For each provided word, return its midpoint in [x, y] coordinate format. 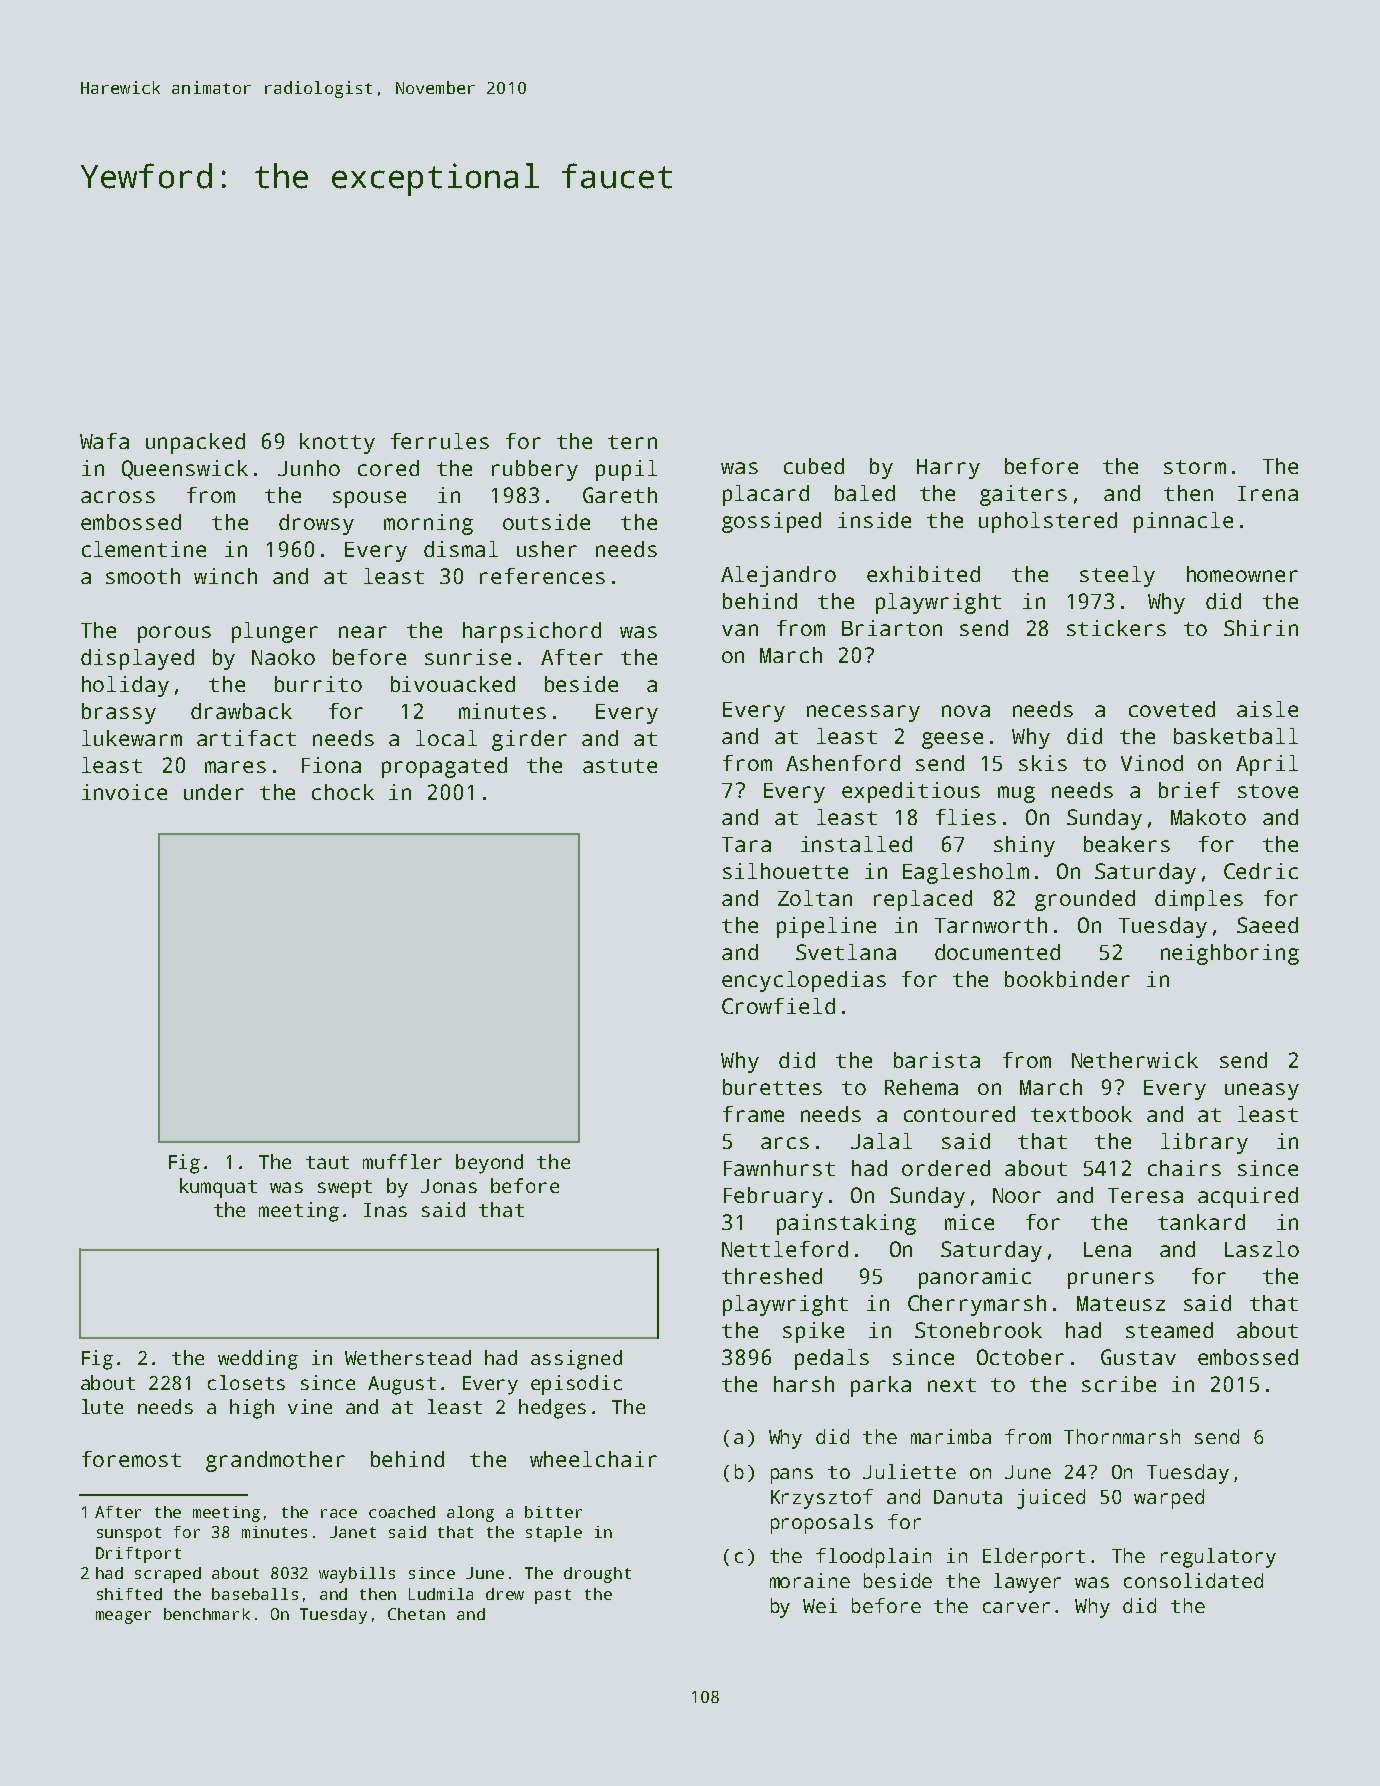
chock [343, 792]
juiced [1051, 1499]
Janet [353, 1532]
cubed [814, 466]
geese [952, 740]
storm [1195, 467]
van [740, 630]
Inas [385, 1210]
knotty [337, 443]
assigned [576, 1360]
